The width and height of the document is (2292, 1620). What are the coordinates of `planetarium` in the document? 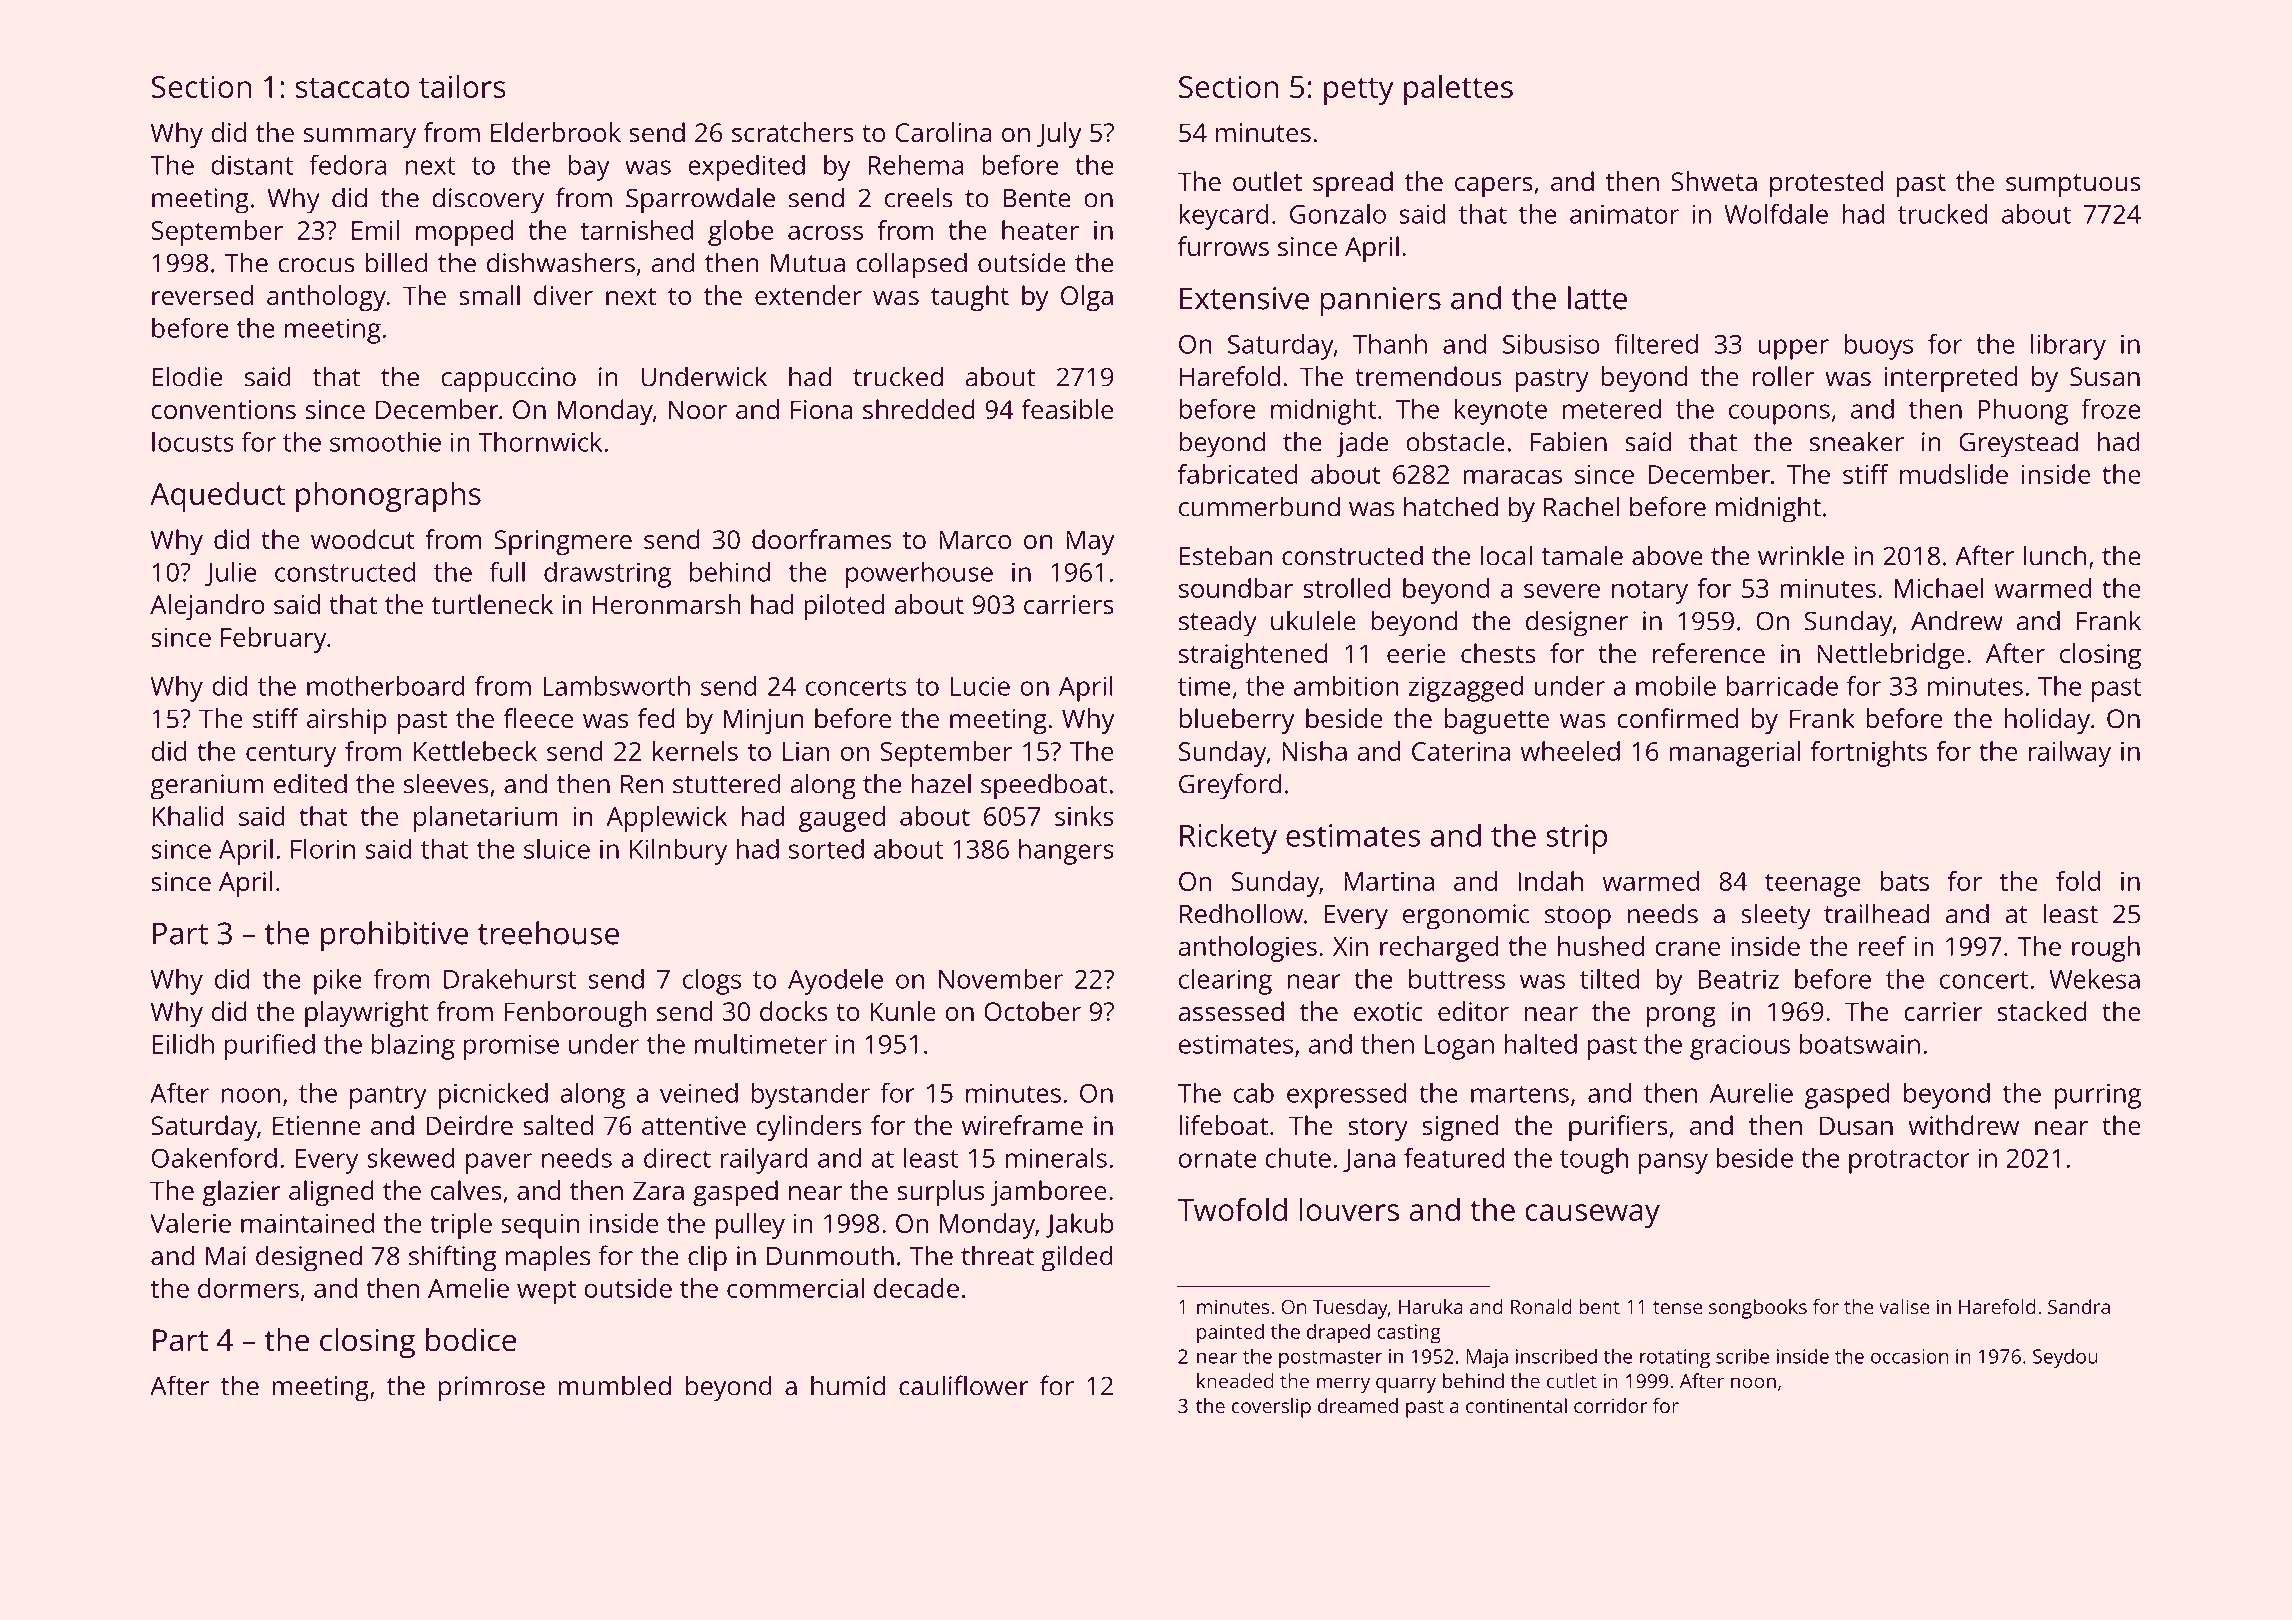 It's located at (486, 819).
